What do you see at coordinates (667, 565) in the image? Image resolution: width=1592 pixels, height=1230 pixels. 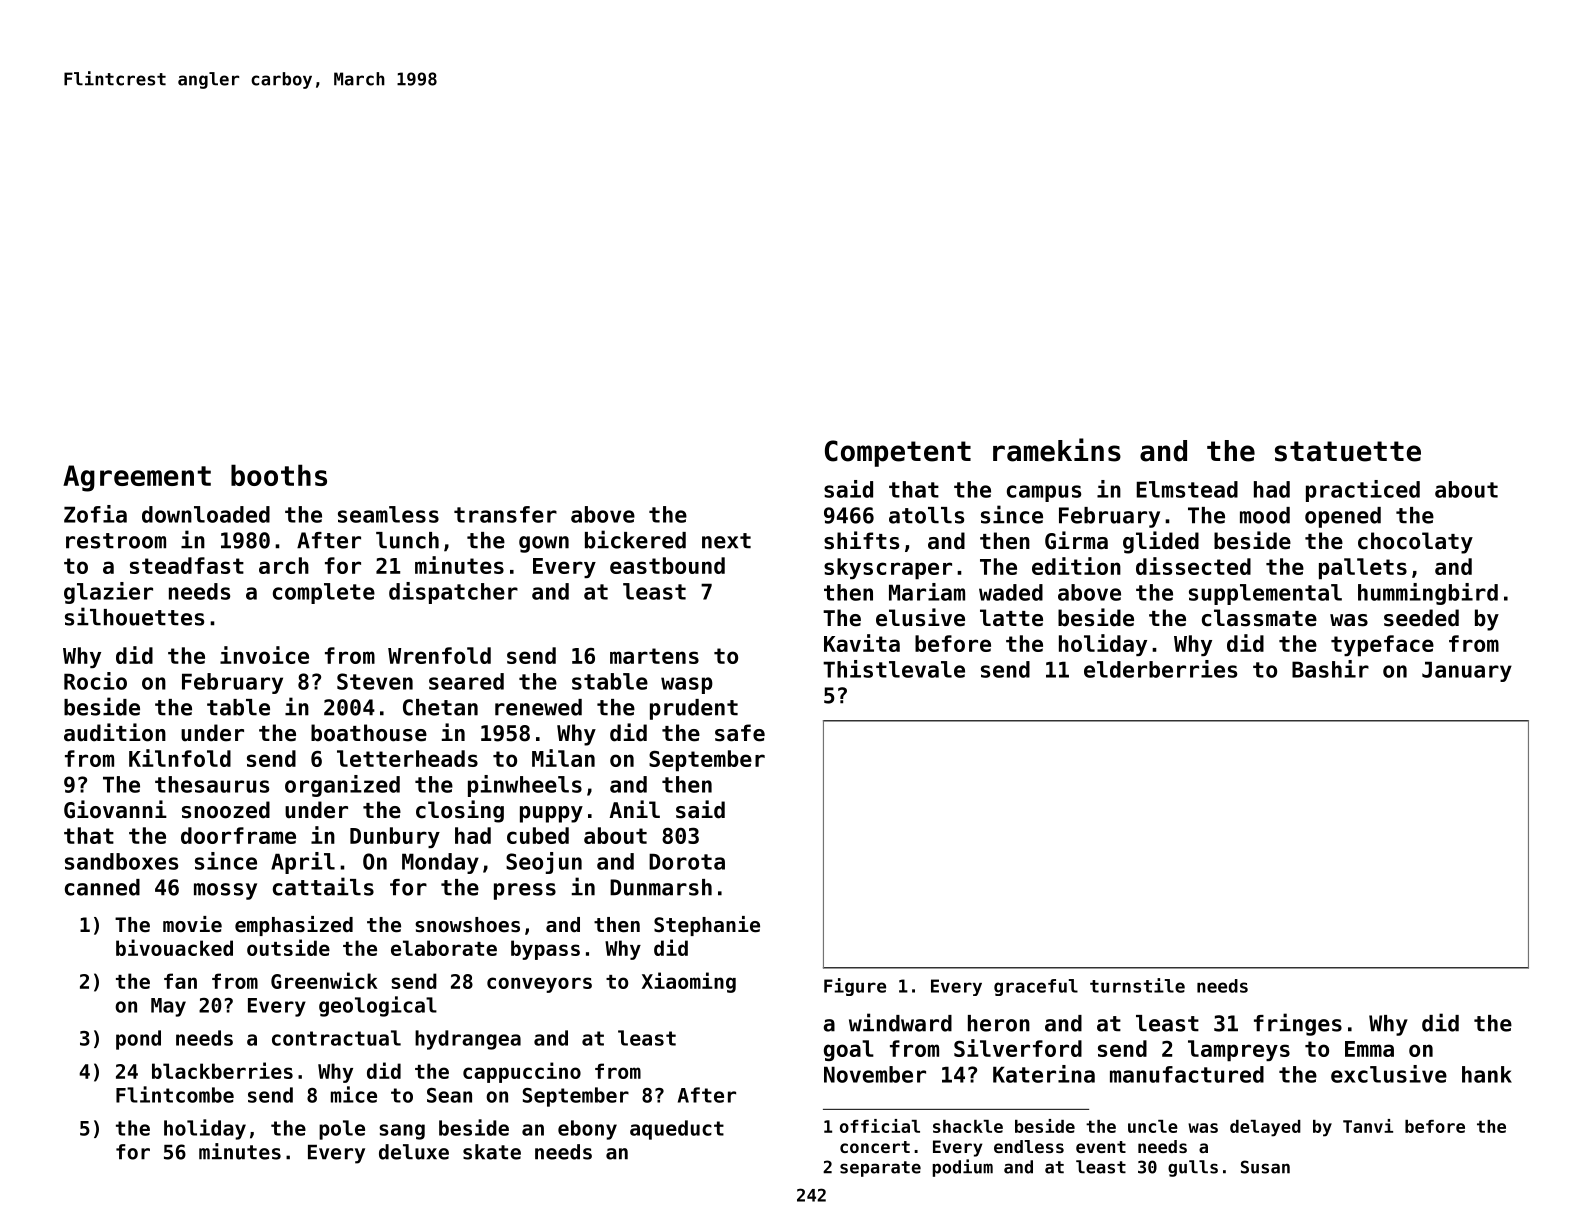 I see `eastbound` at bounding box center [667, 565].
